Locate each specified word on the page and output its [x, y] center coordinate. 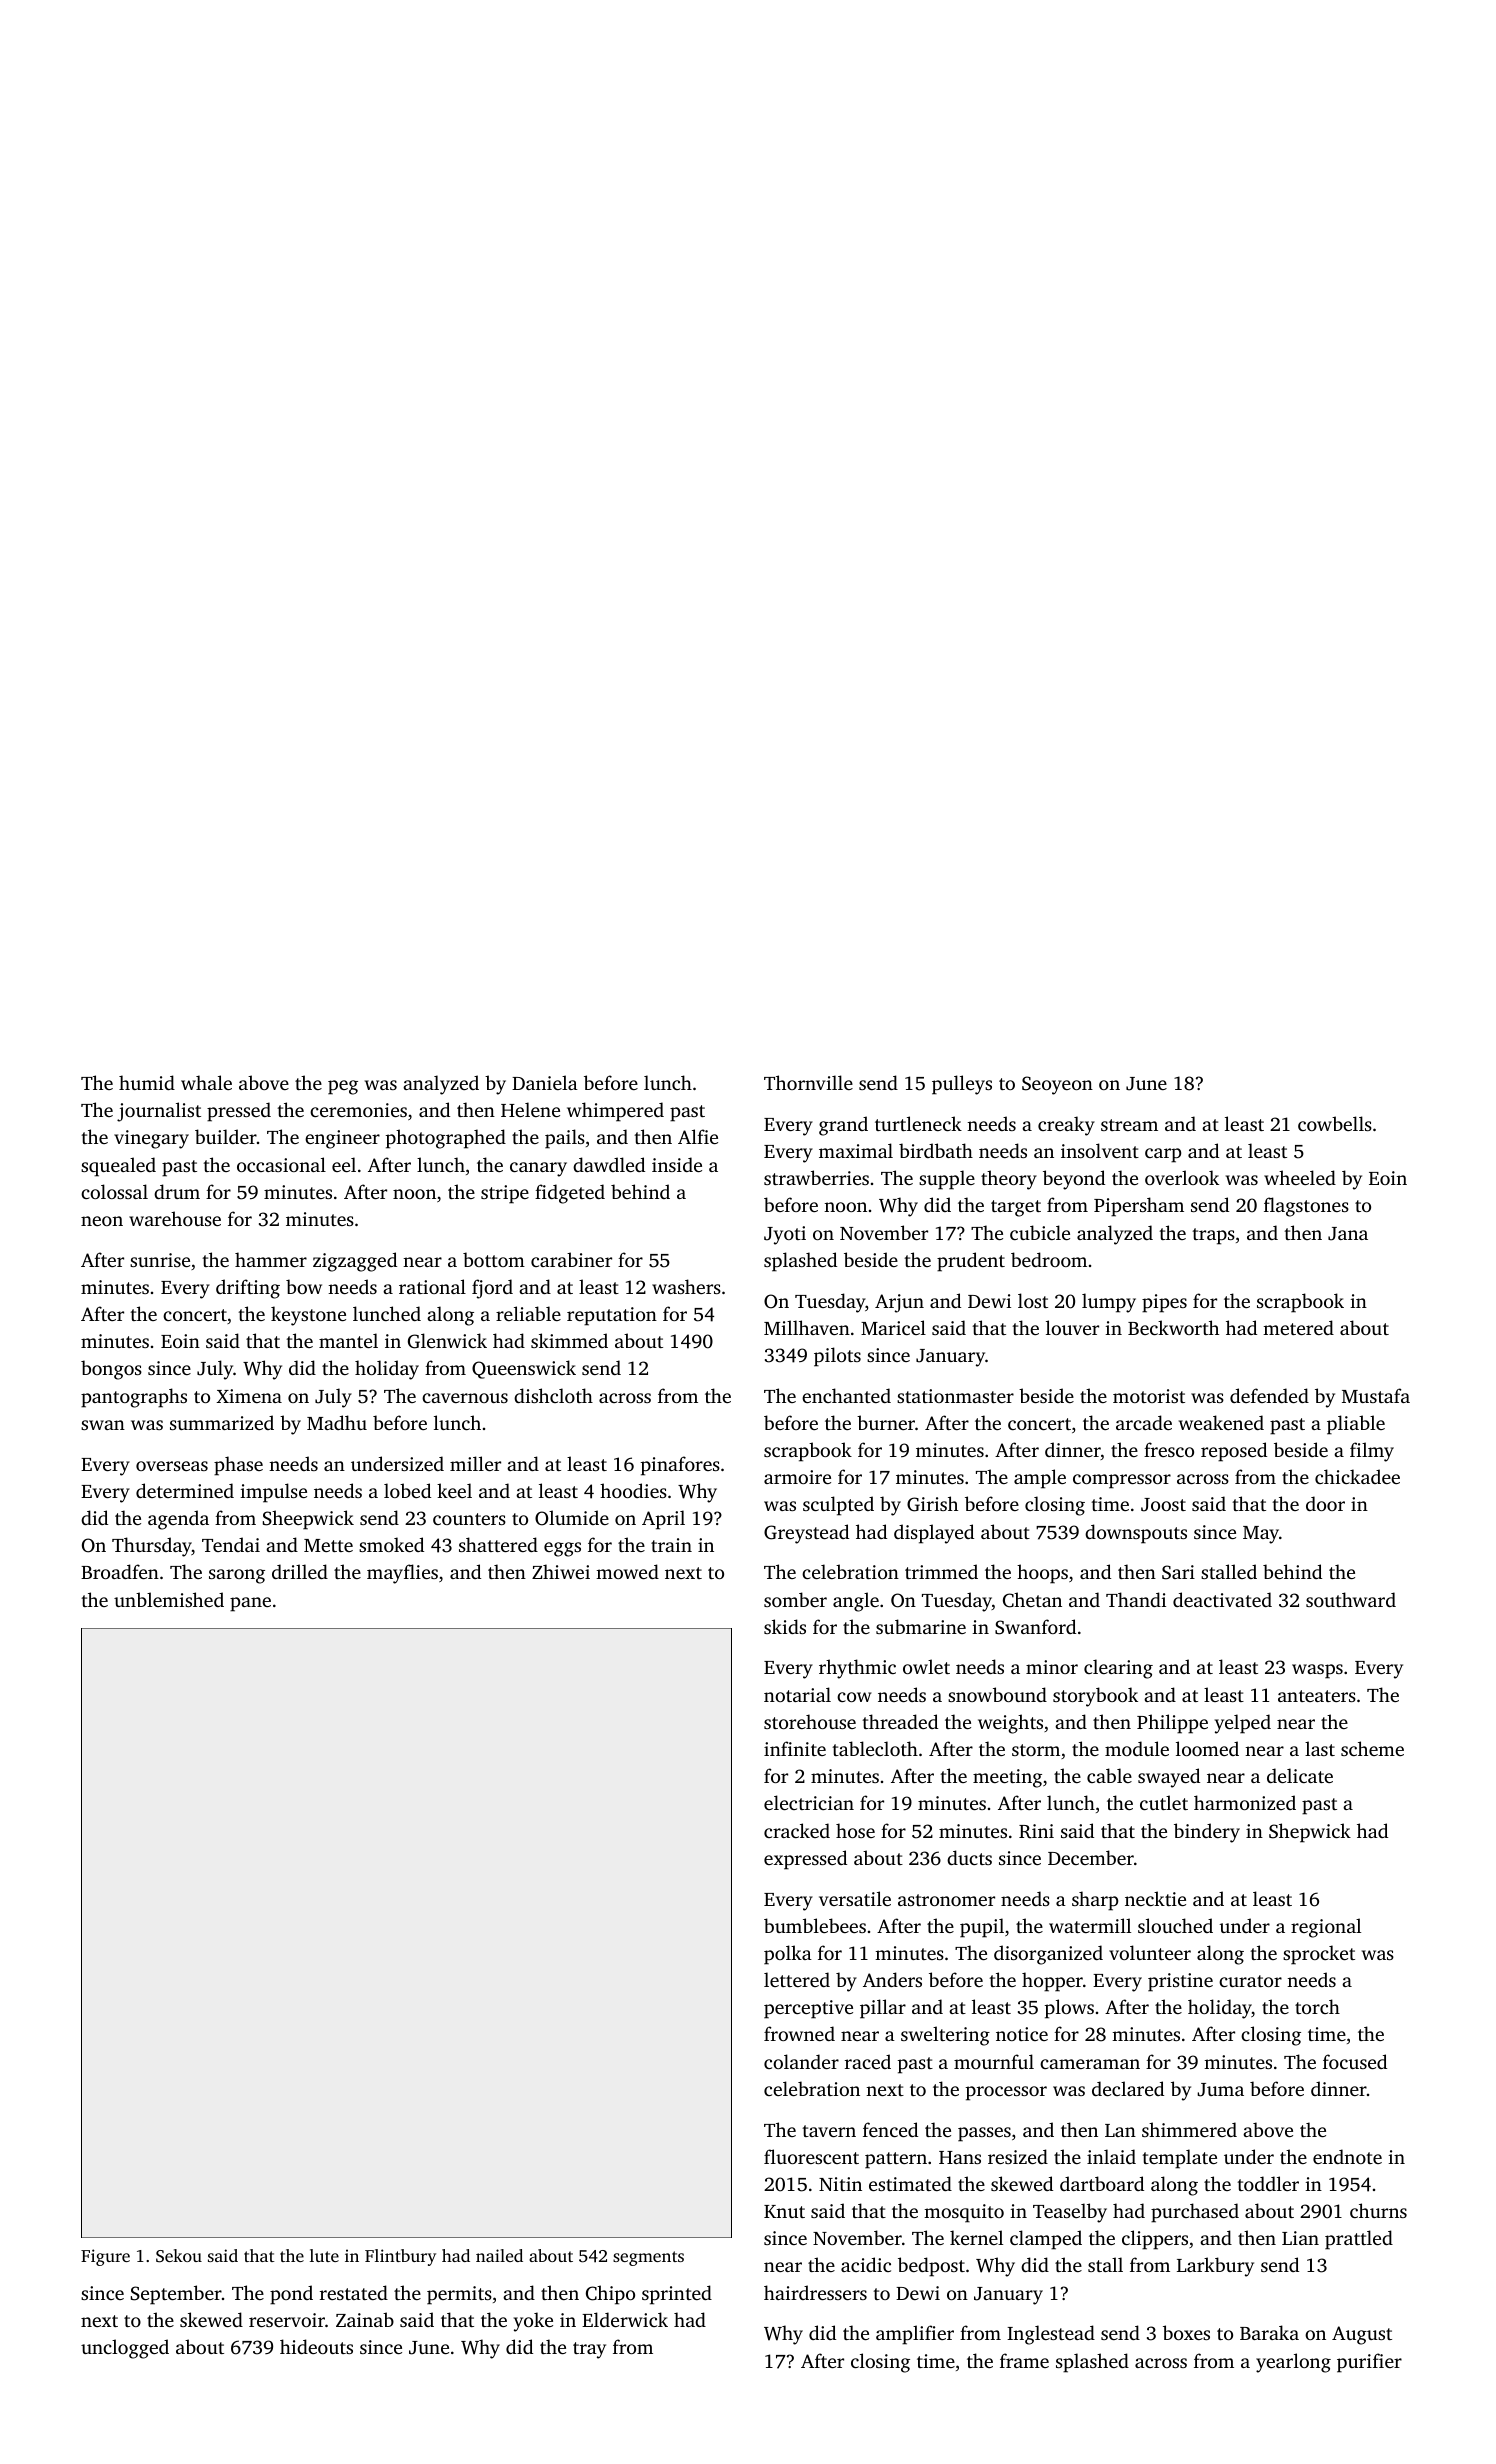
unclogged [125, 2349]
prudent [971, 1262]
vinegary [151, 1139]
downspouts [1136, 1534]
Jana [1348, 1234]
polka [788, 1955]
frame [1024, 2360]
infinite [795, 1748]
